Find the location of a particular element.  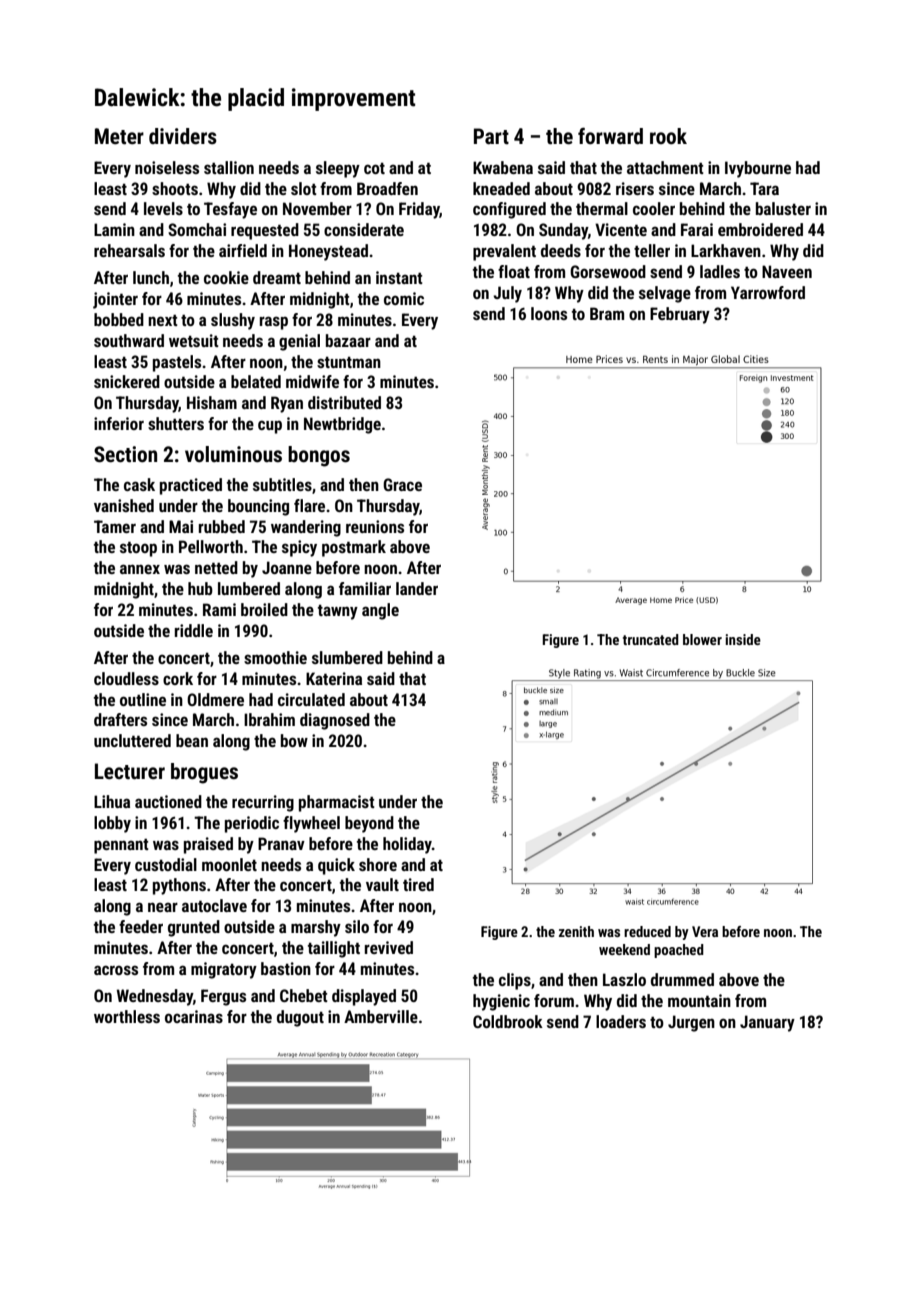

Part is located at coordinates (491, 136).
